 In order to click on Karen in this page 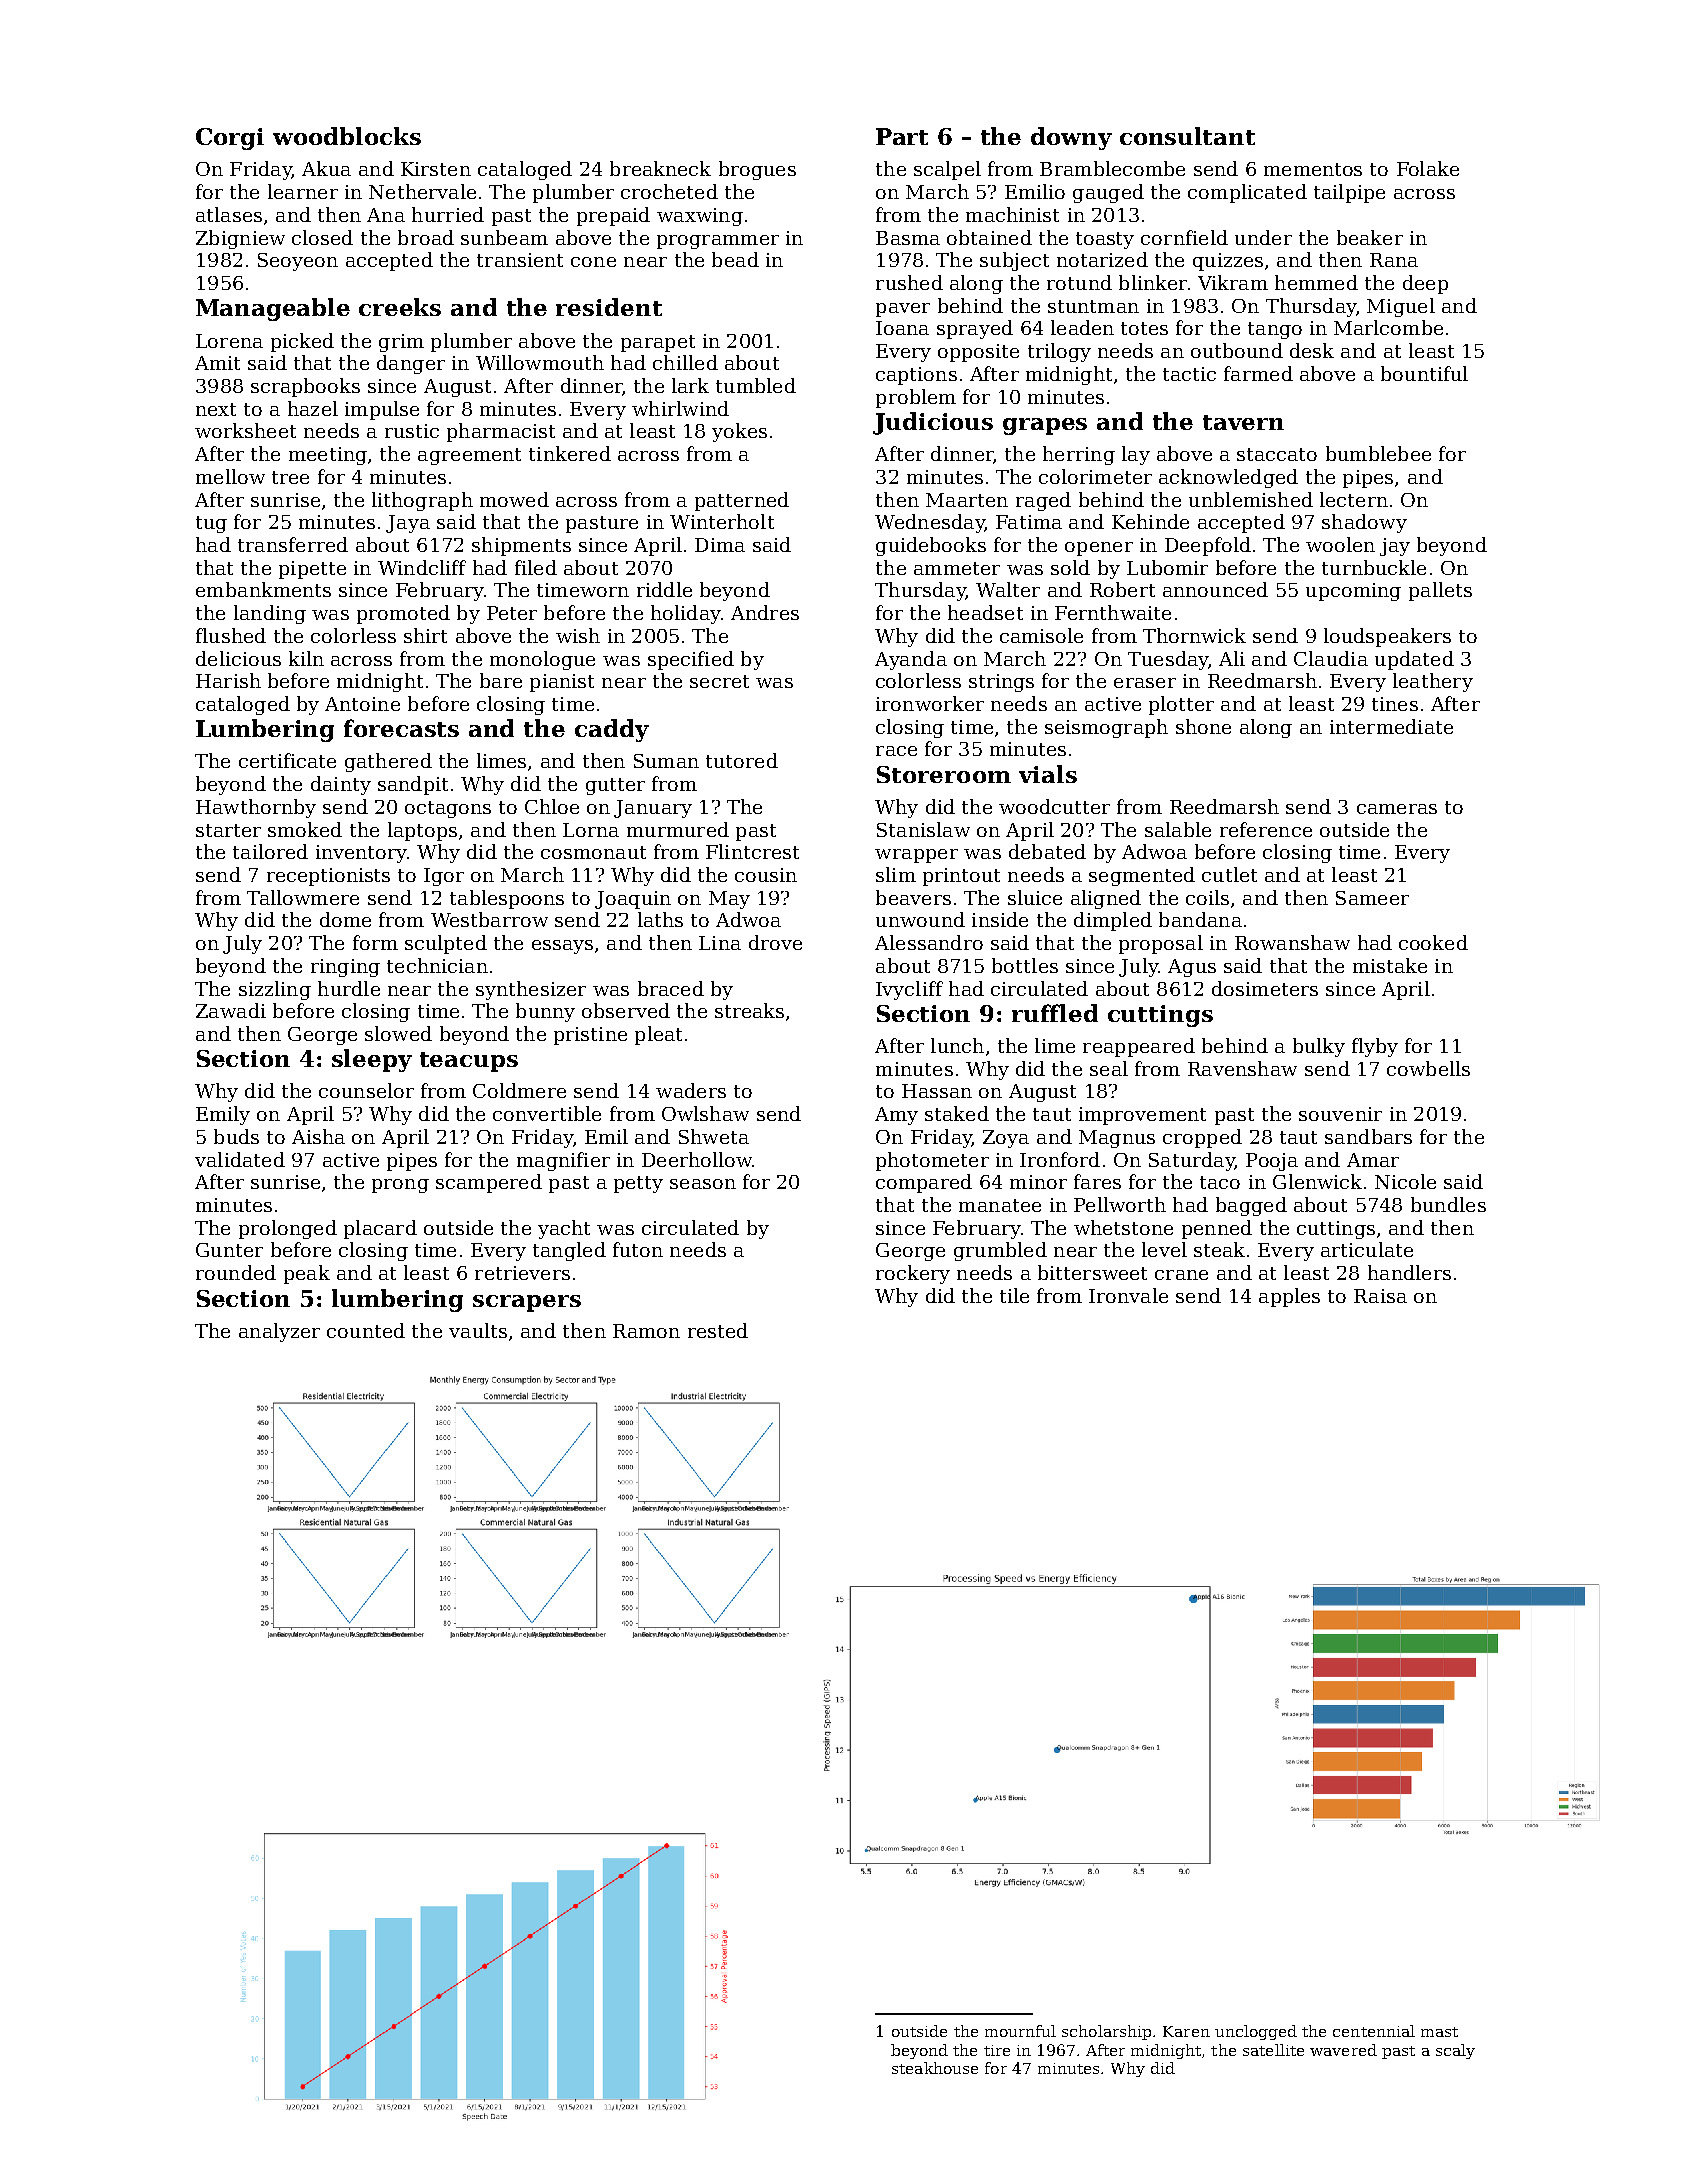, I will do `click(1186, 2031)`.
